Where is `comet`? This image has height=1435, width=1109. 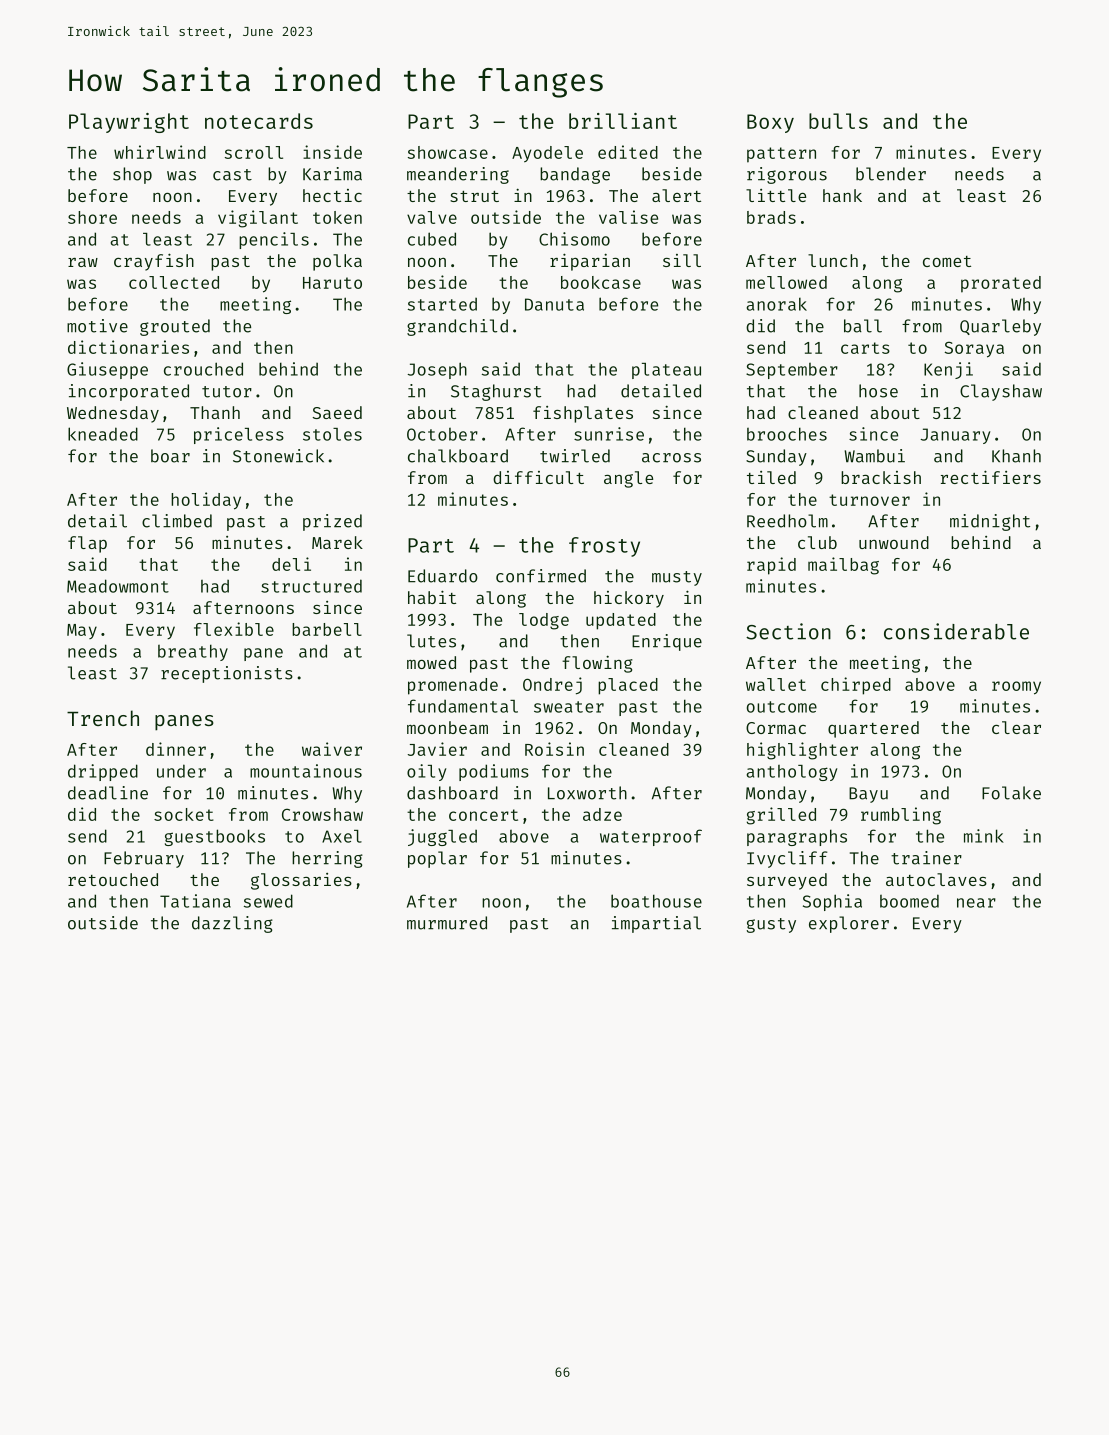
comet is located at coordinates (947, 261).
